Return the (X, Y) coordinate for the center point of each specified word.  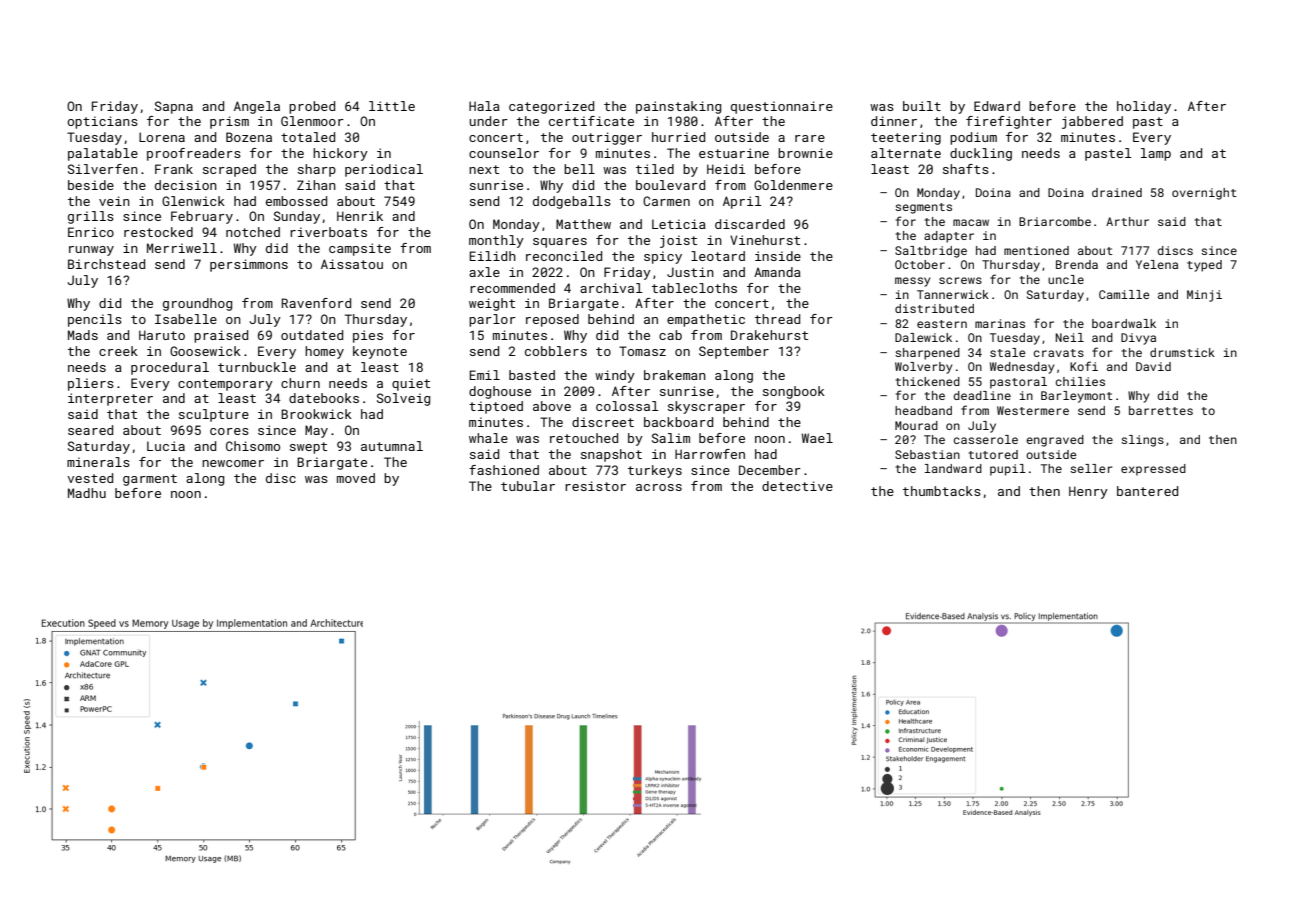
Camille (1124, 294)
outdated (312, 335)
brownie (805, 153)
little (392, 106)
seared (90, 430)
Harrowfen (710, 454)
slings (1142, 441)
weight (492, 304)
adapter (949, 237)
